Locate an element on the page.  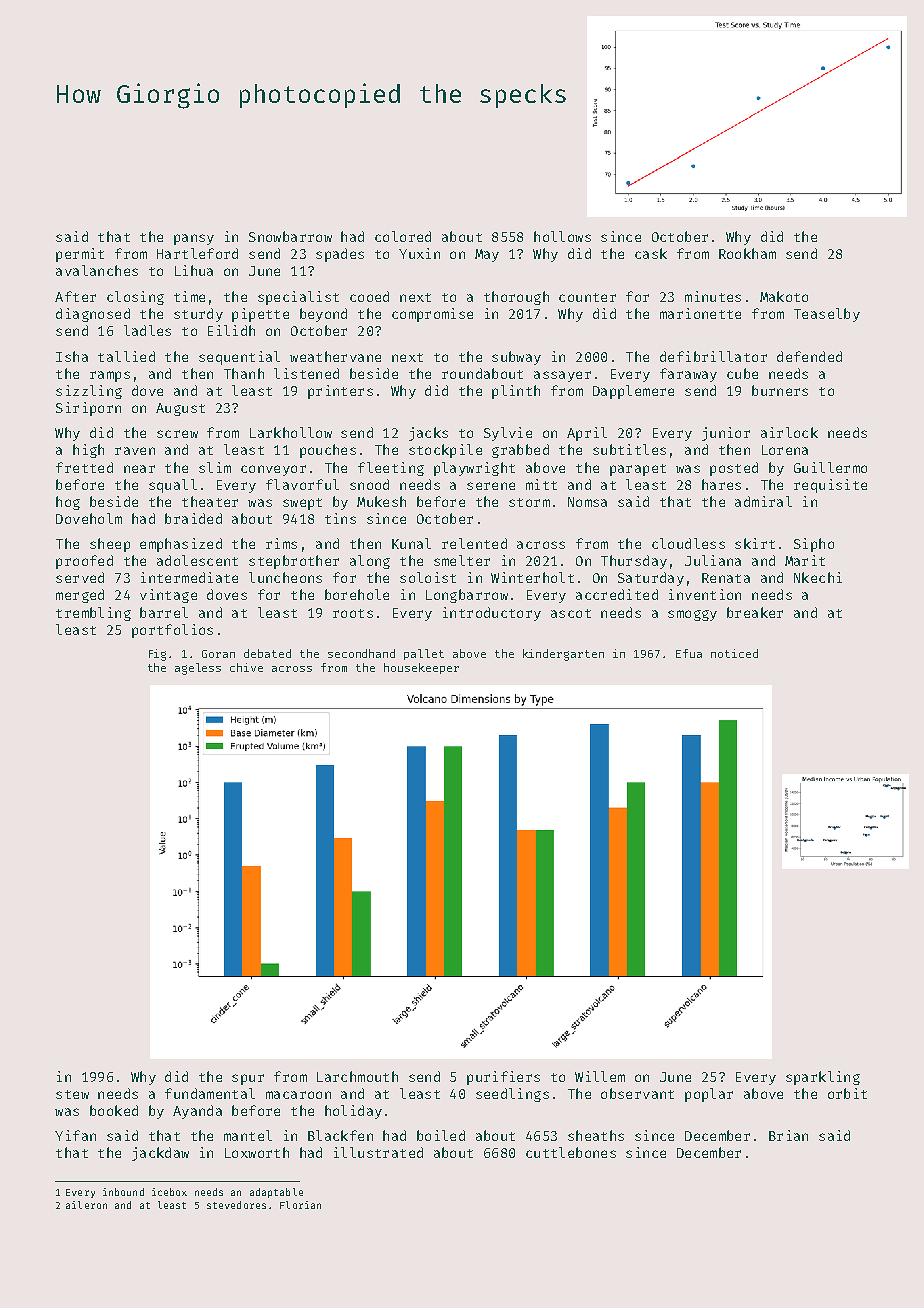
ageless is located at coordinates (198, 669).
